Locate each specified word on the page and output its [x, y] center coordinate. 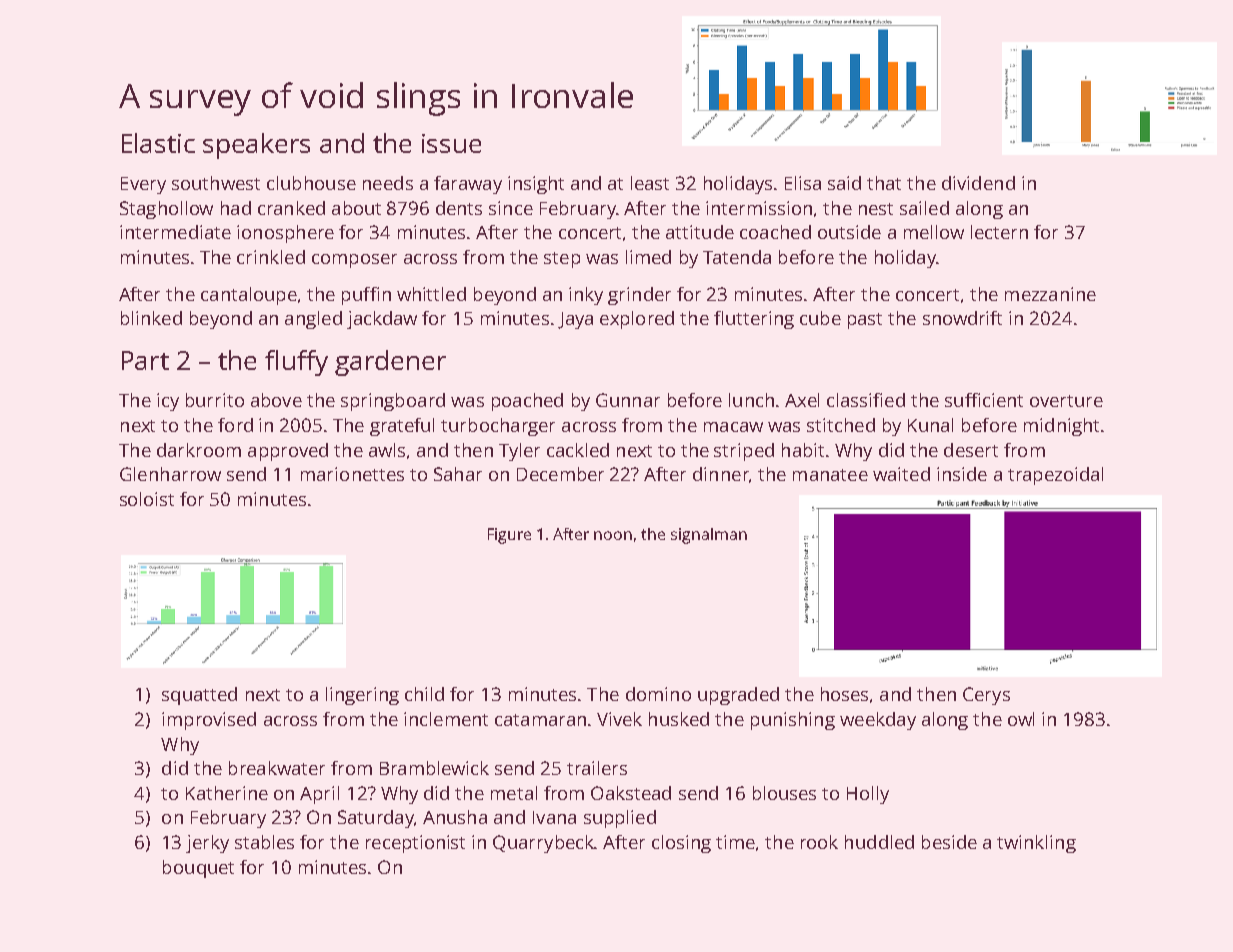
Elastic [158, 143]
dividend [978, 183]
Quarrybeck [544, 844]
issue [451, 143]
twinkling [1036, 844]
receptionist [415, 844]
